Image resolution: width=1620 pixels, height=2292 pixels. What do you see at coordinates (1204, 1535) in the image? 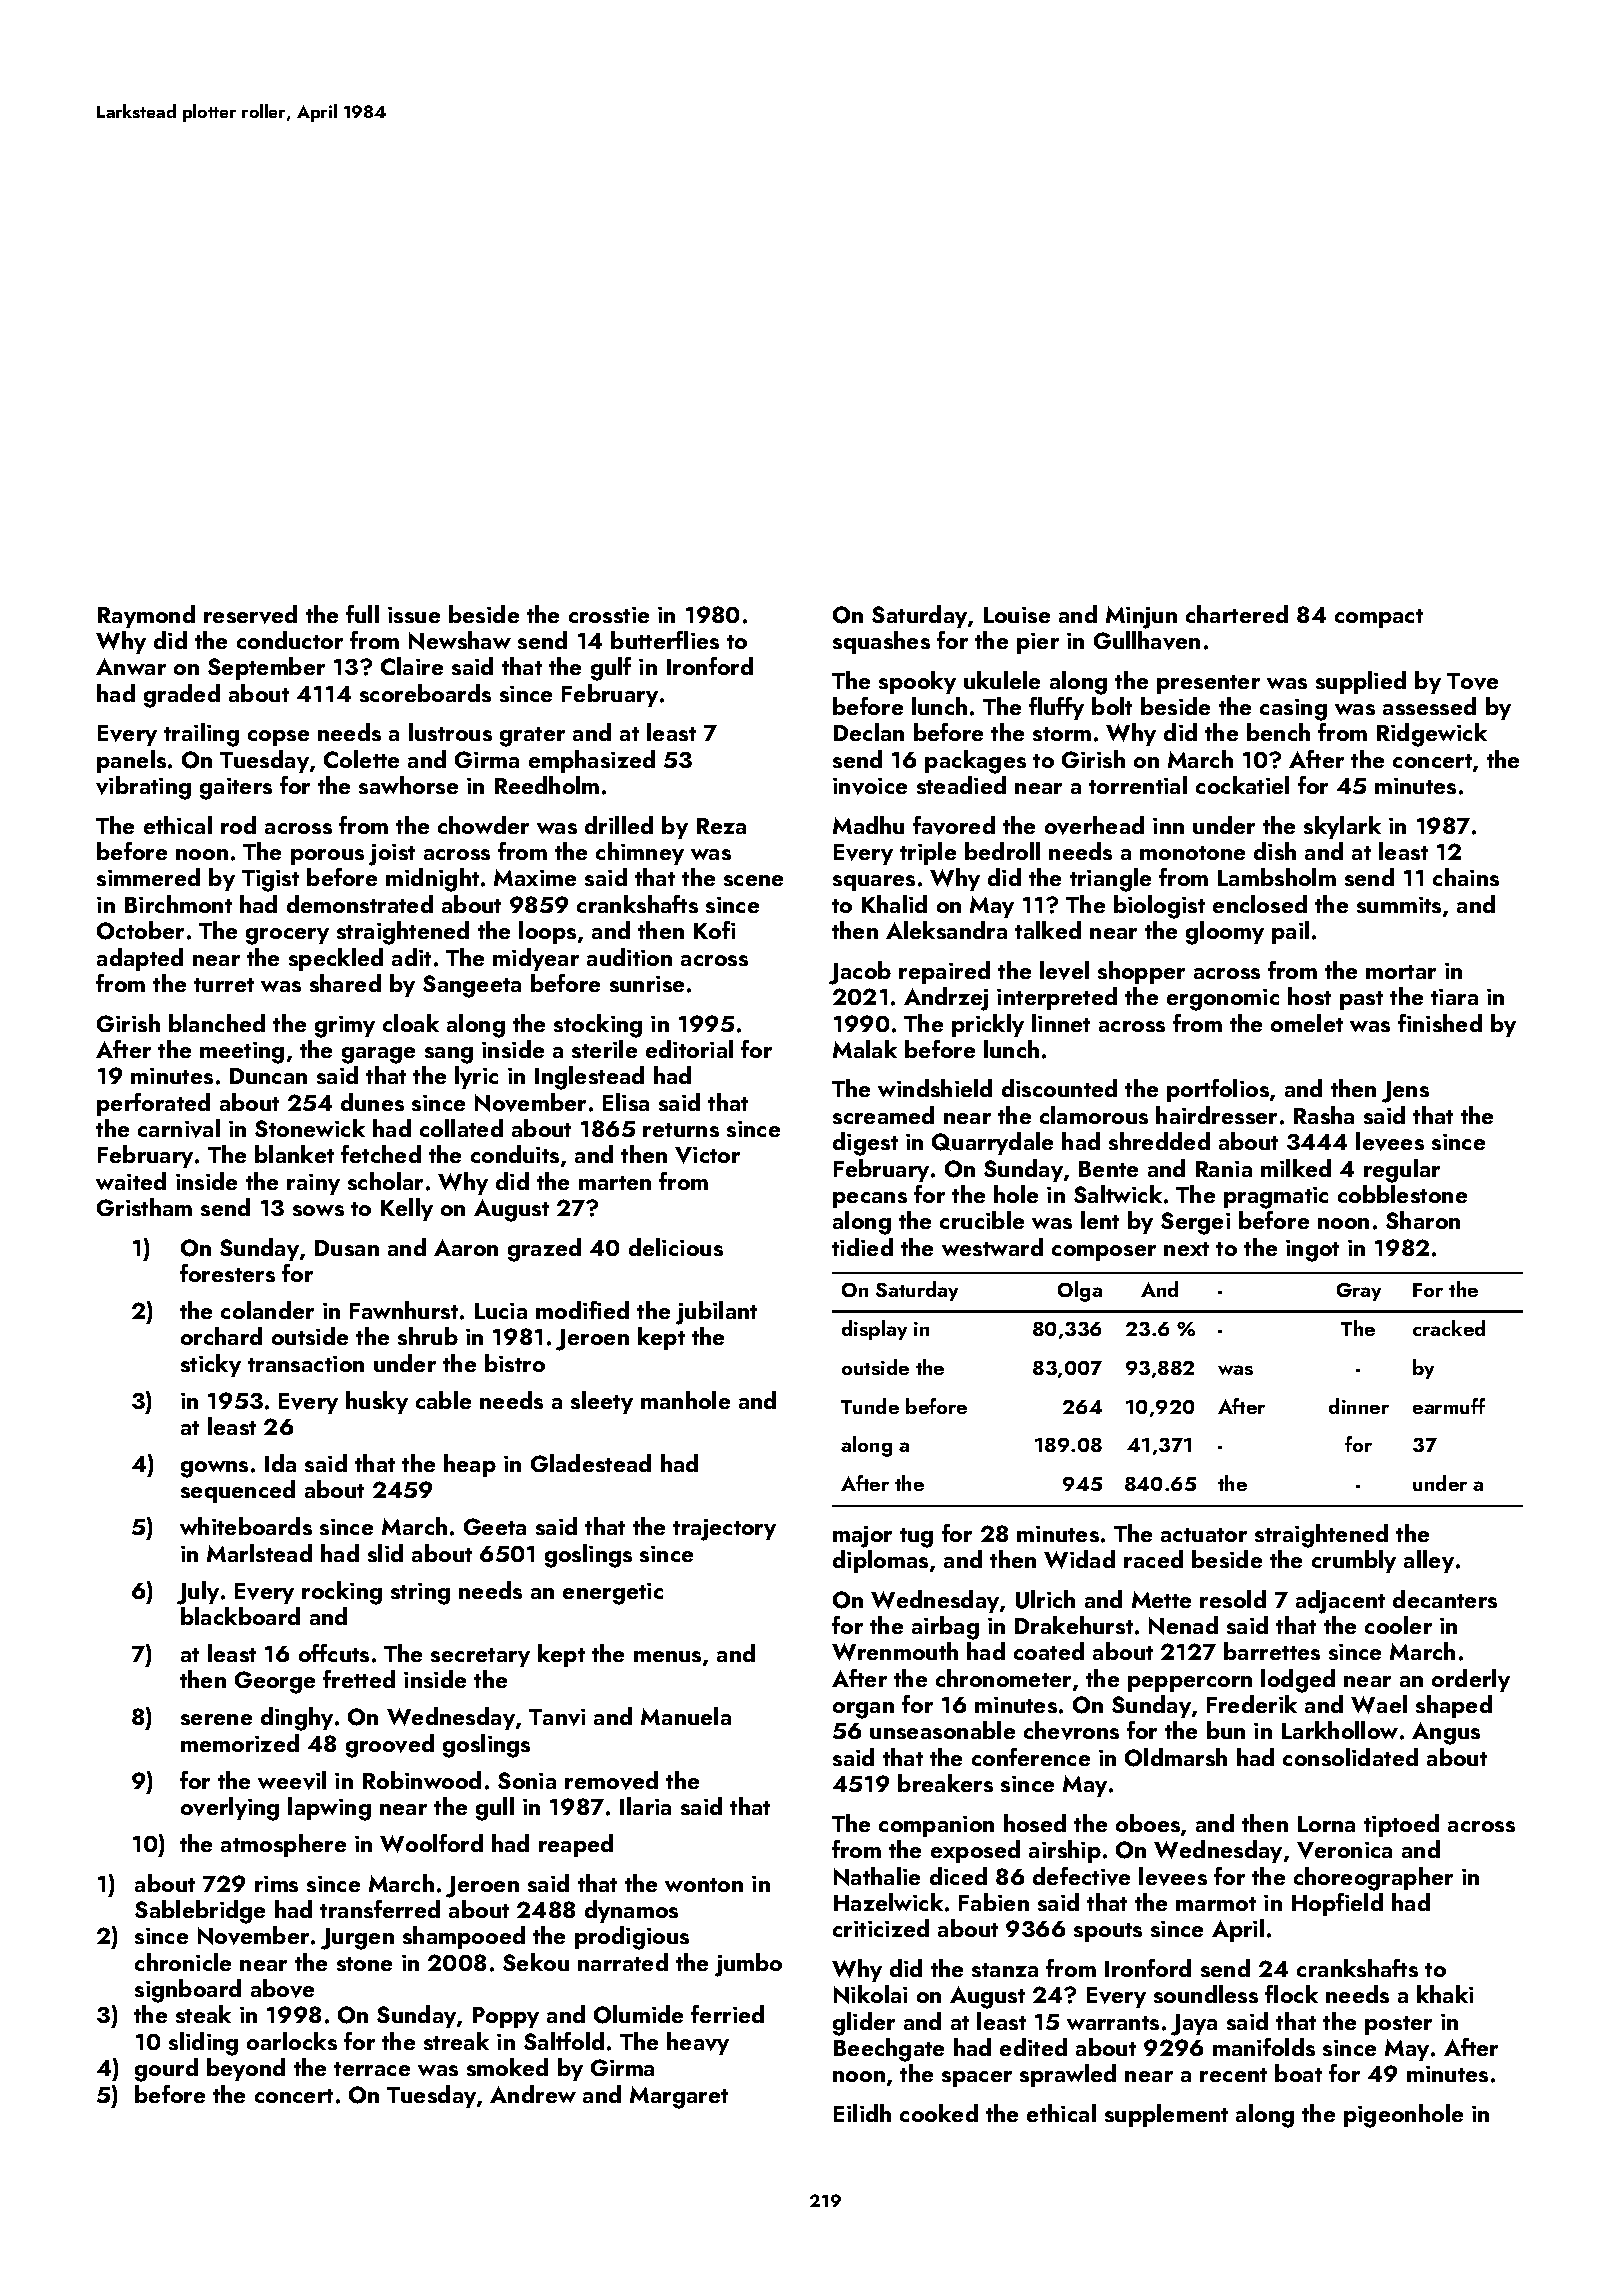
I see `actuator` at bounding box center [1204, 1535].
